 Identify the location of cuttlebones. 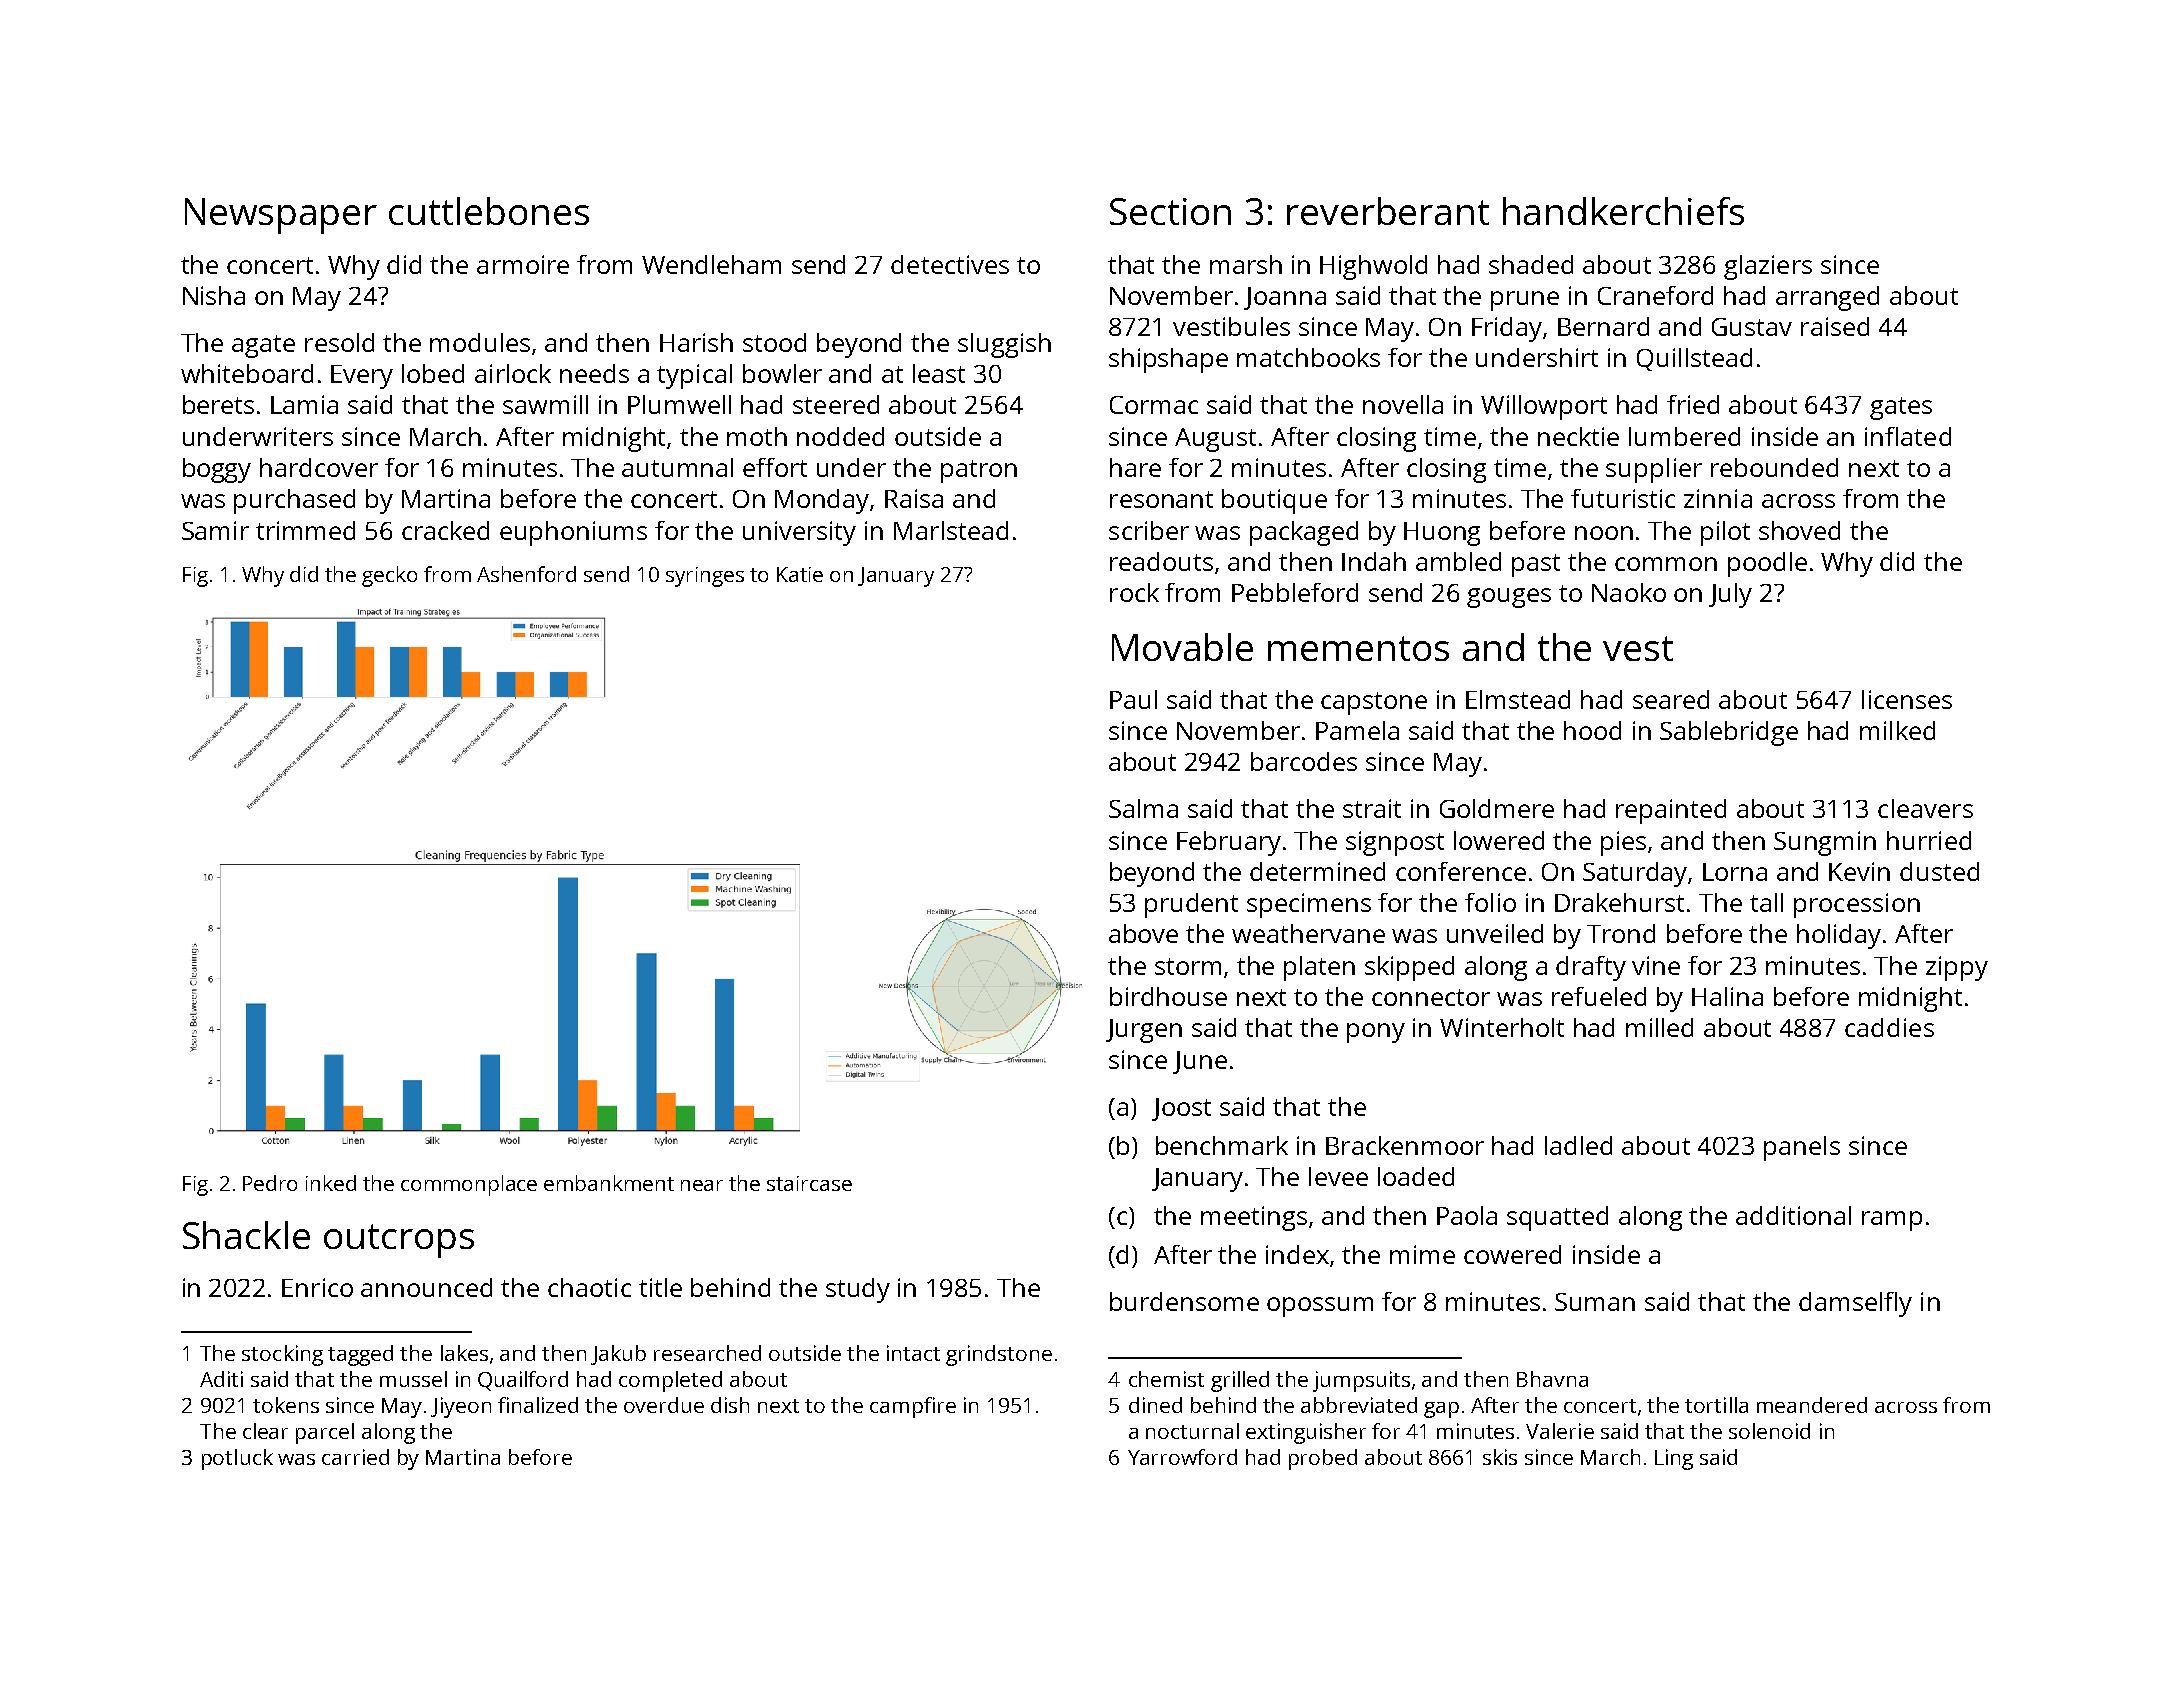
(489, 211).
